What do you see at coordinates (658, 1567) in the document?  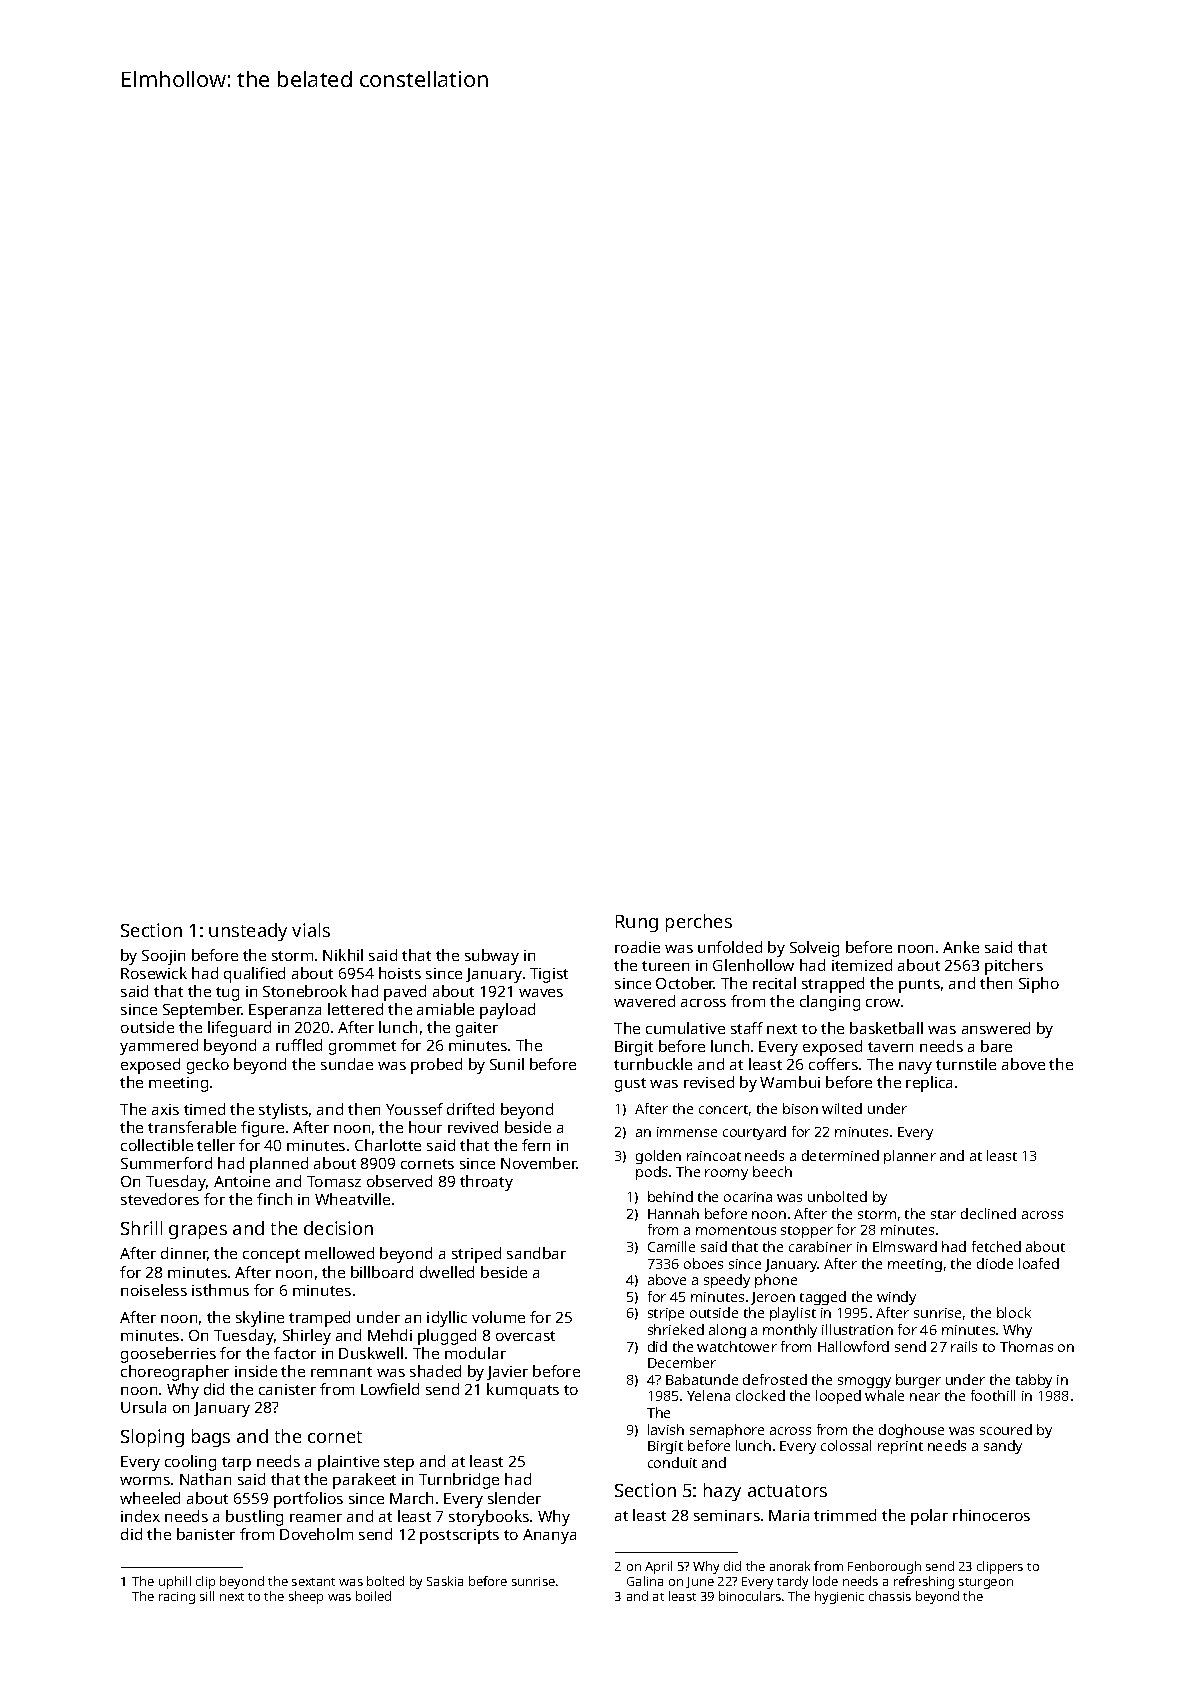 I see `April` at bounding box center [658, 1567].
